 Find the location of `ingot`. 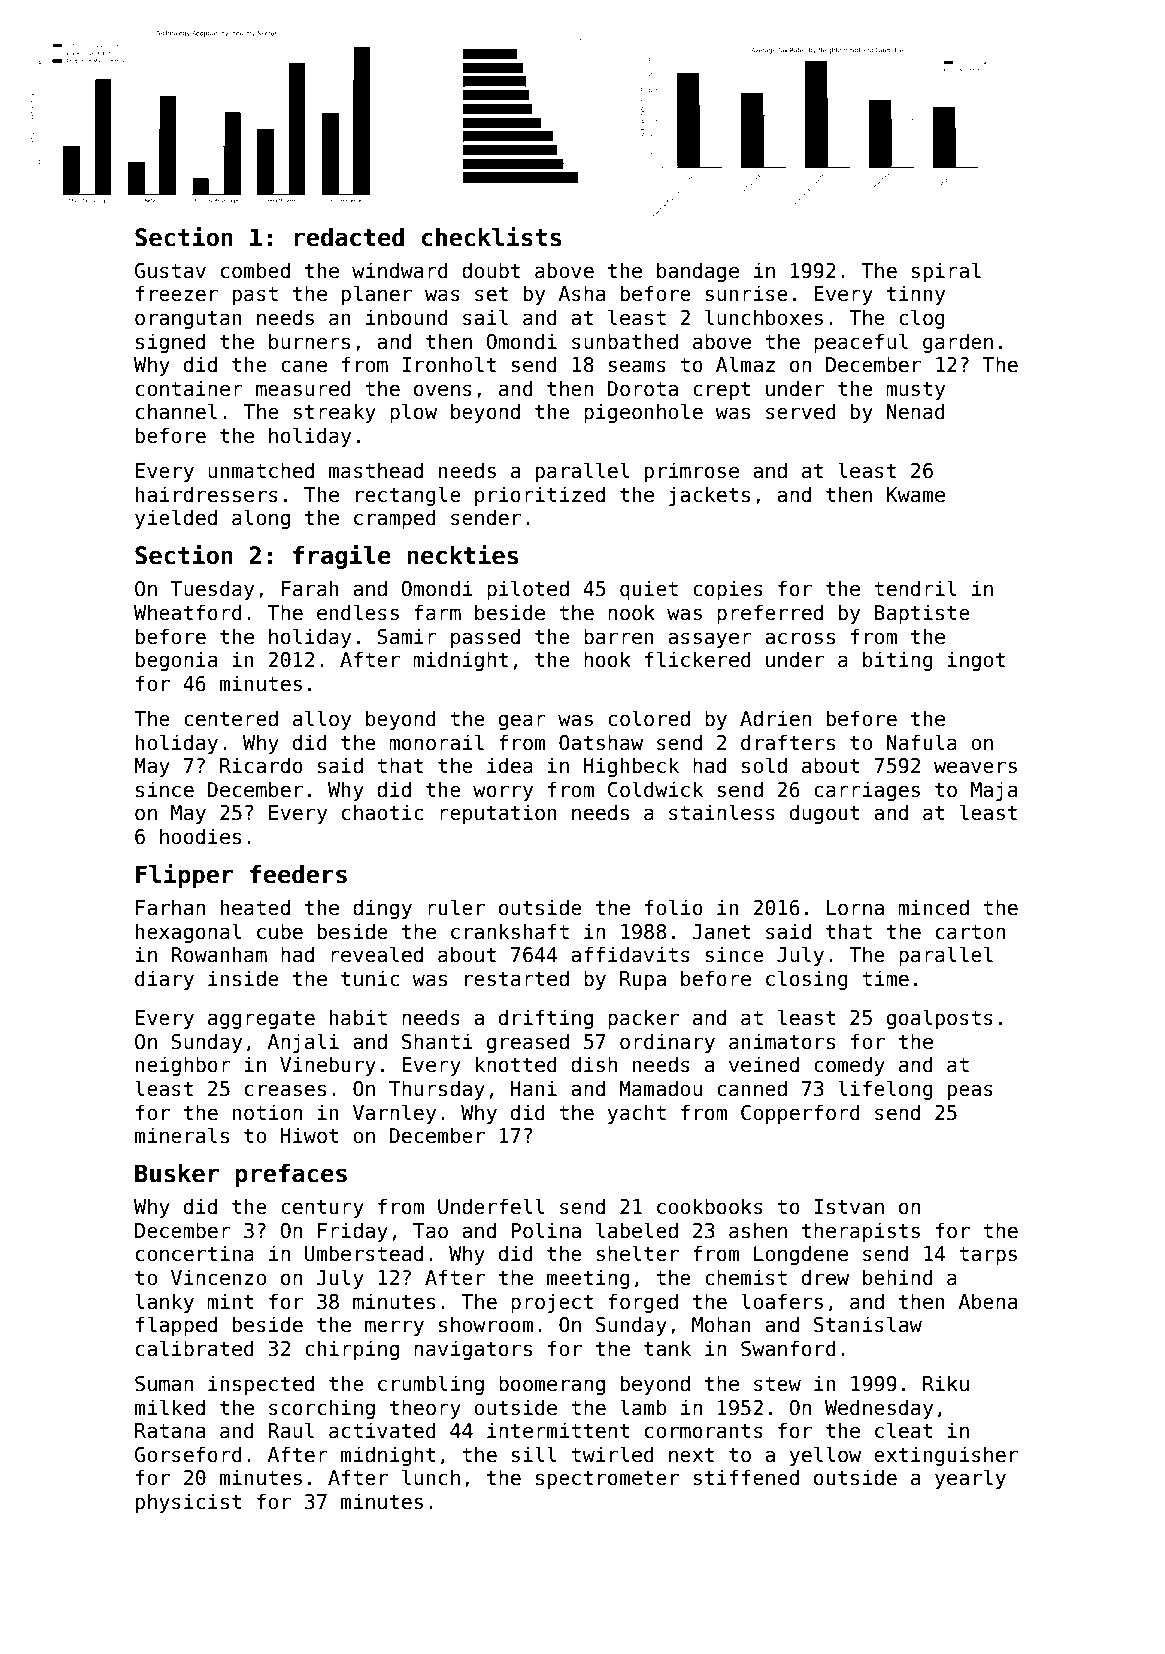

ingot is located at coordinates (976, 661).
